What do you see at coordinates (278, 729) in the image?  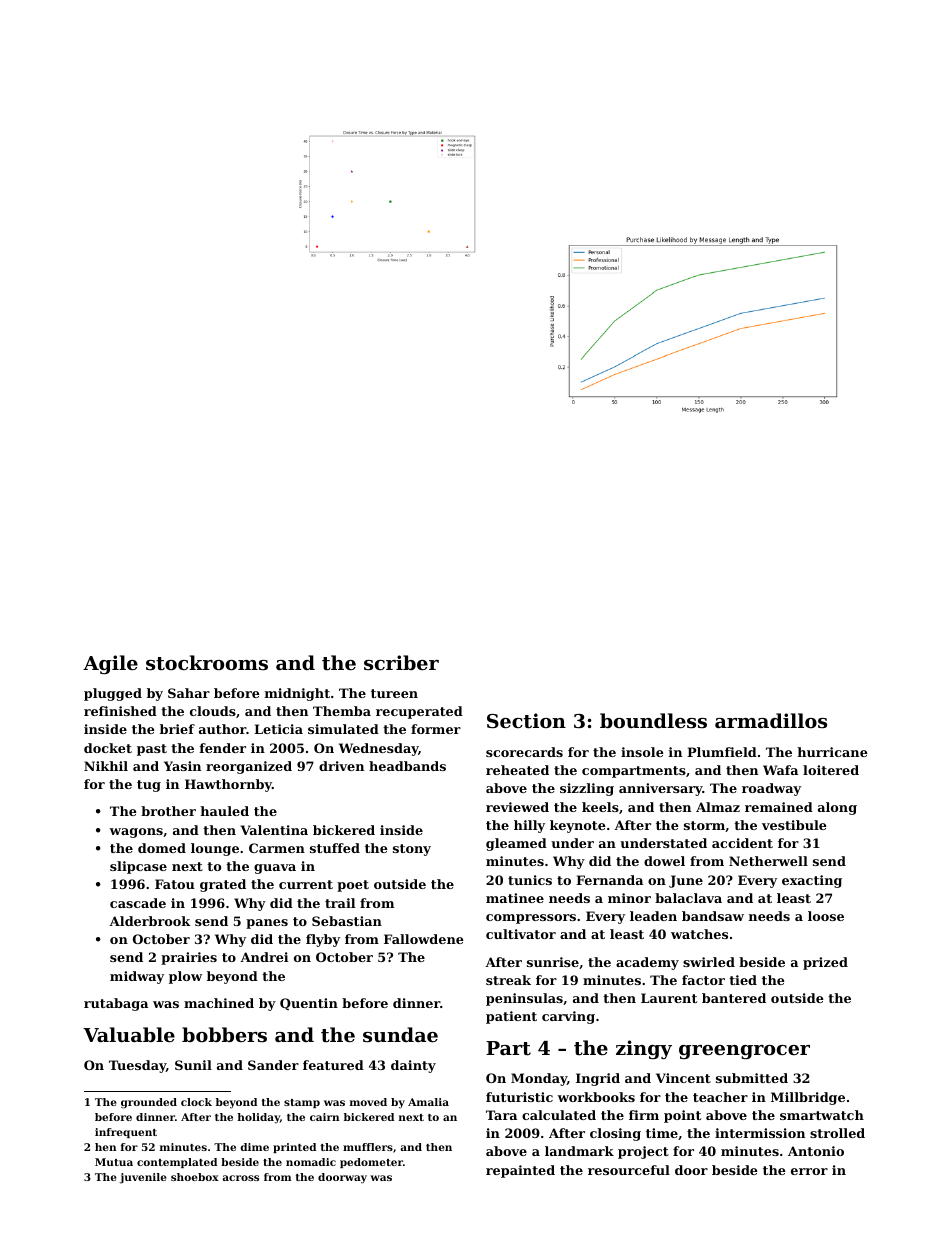 I see `Leticia` at bounding box center [278, 729].
